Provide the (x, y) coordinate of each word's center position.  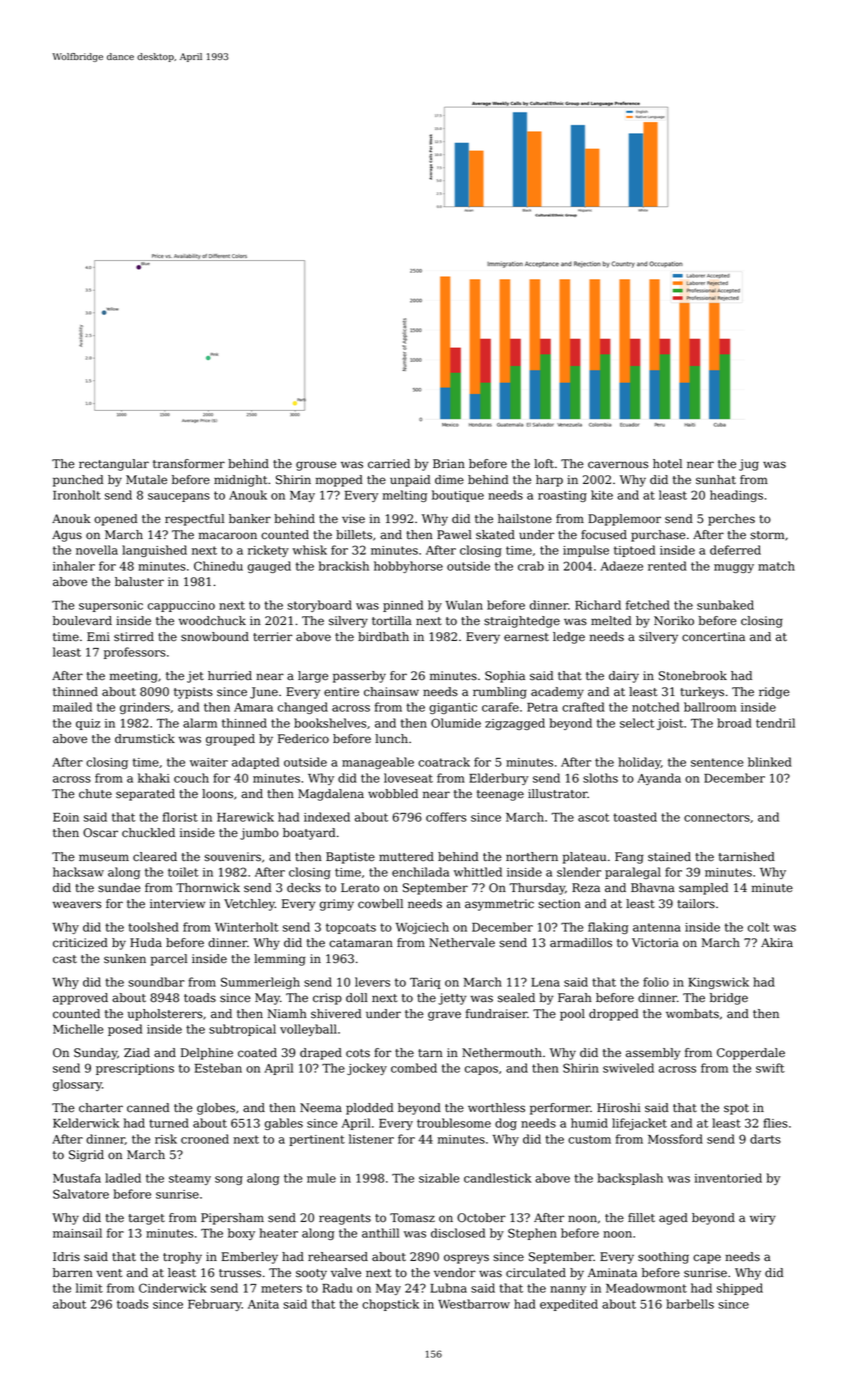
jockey (367, 1069)
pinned (403, 606)
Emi (98, 636)
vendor (455, 1273)
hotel (667, 464)
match (776, 566)
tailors (696, 904)
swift (770, 1068)
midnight (240, 481)
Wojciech (422, 928)
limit (89, 1288)
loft (544, 464)
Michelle (78, 1029)
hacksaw (78, 872)
